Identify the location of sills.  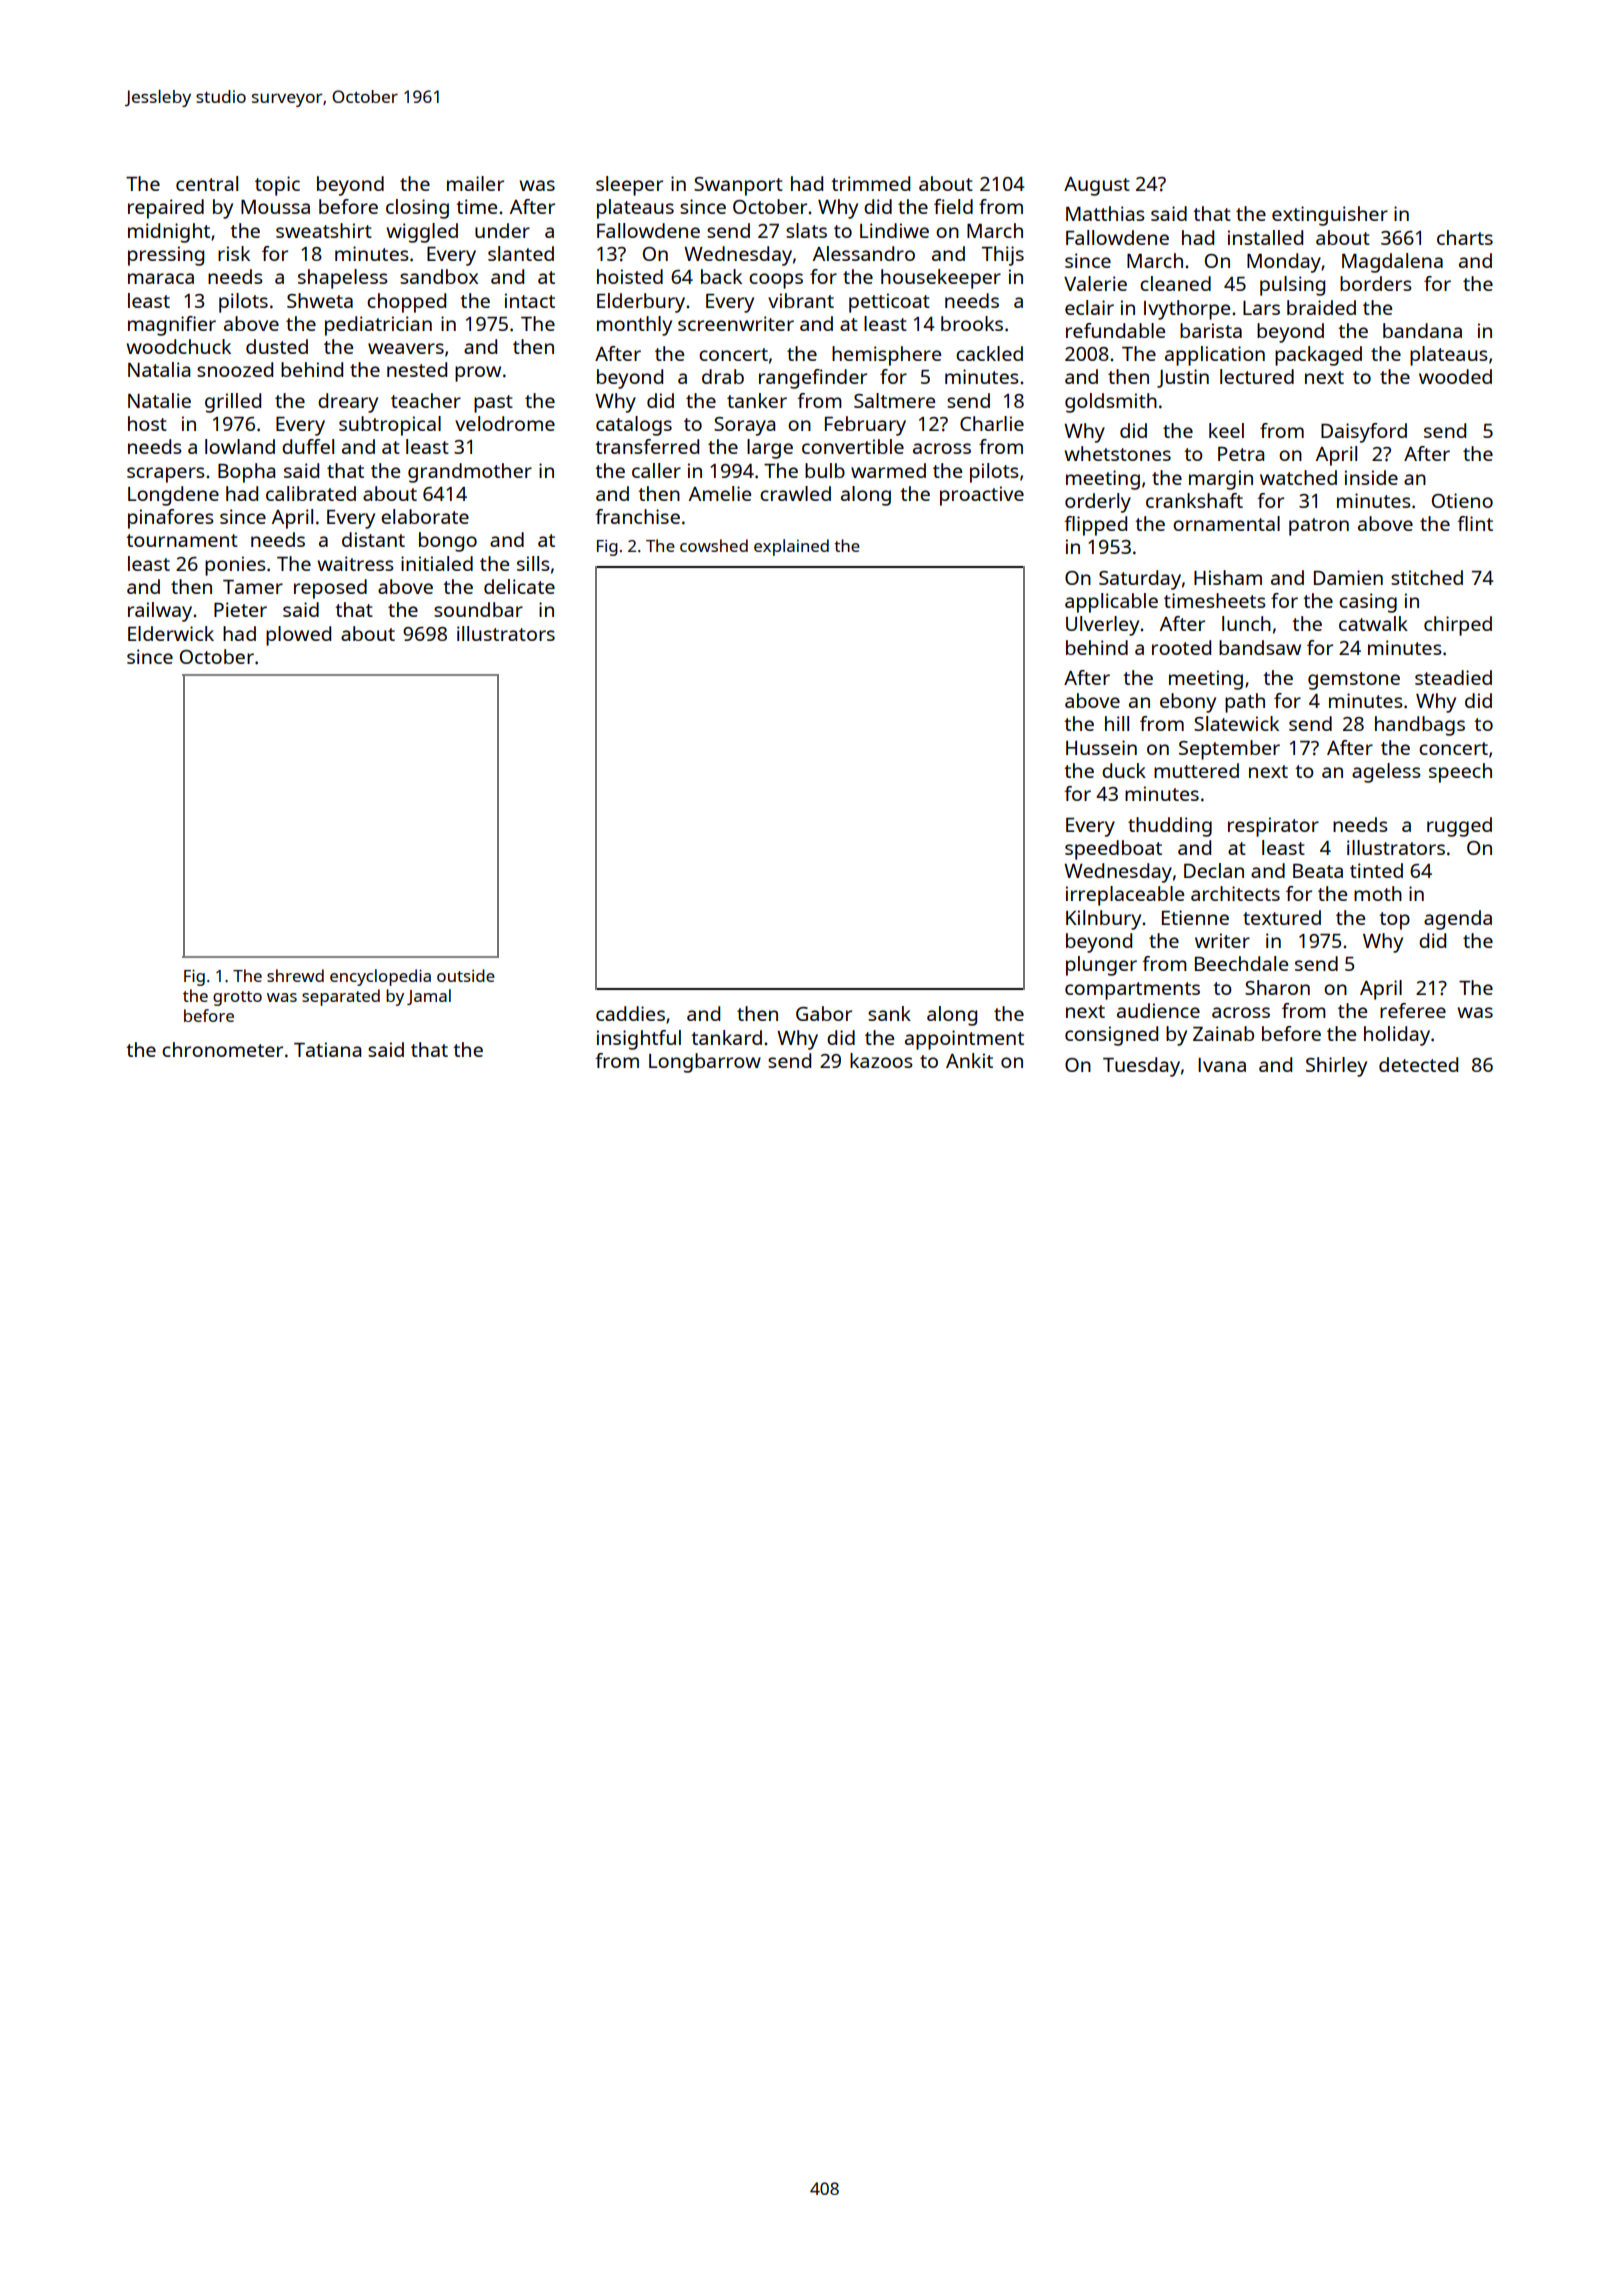
(533, 563).
